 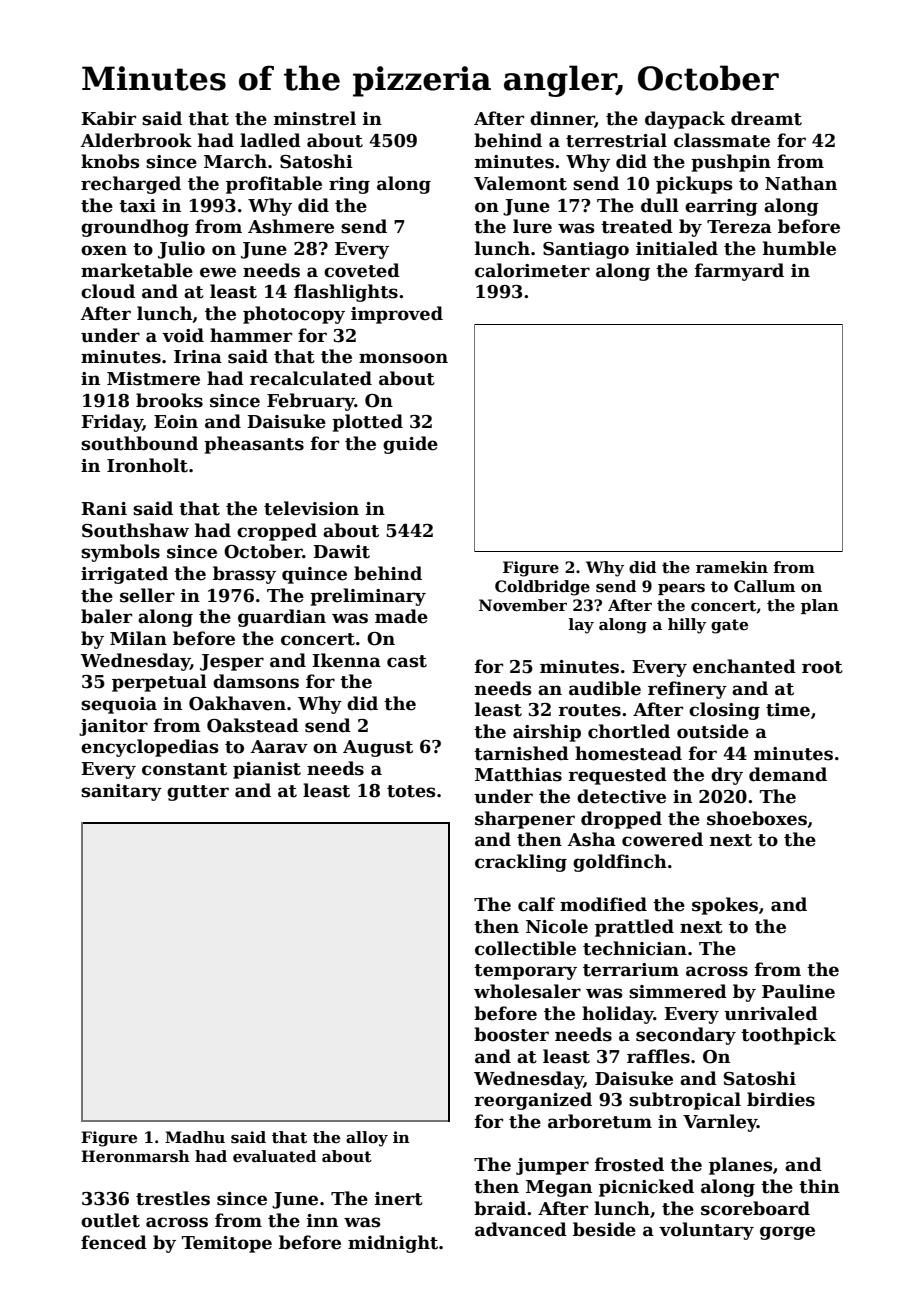 What do you see at coordinates (532, 226) in the image?
I see `lure` at bounding box center [532, 226].
